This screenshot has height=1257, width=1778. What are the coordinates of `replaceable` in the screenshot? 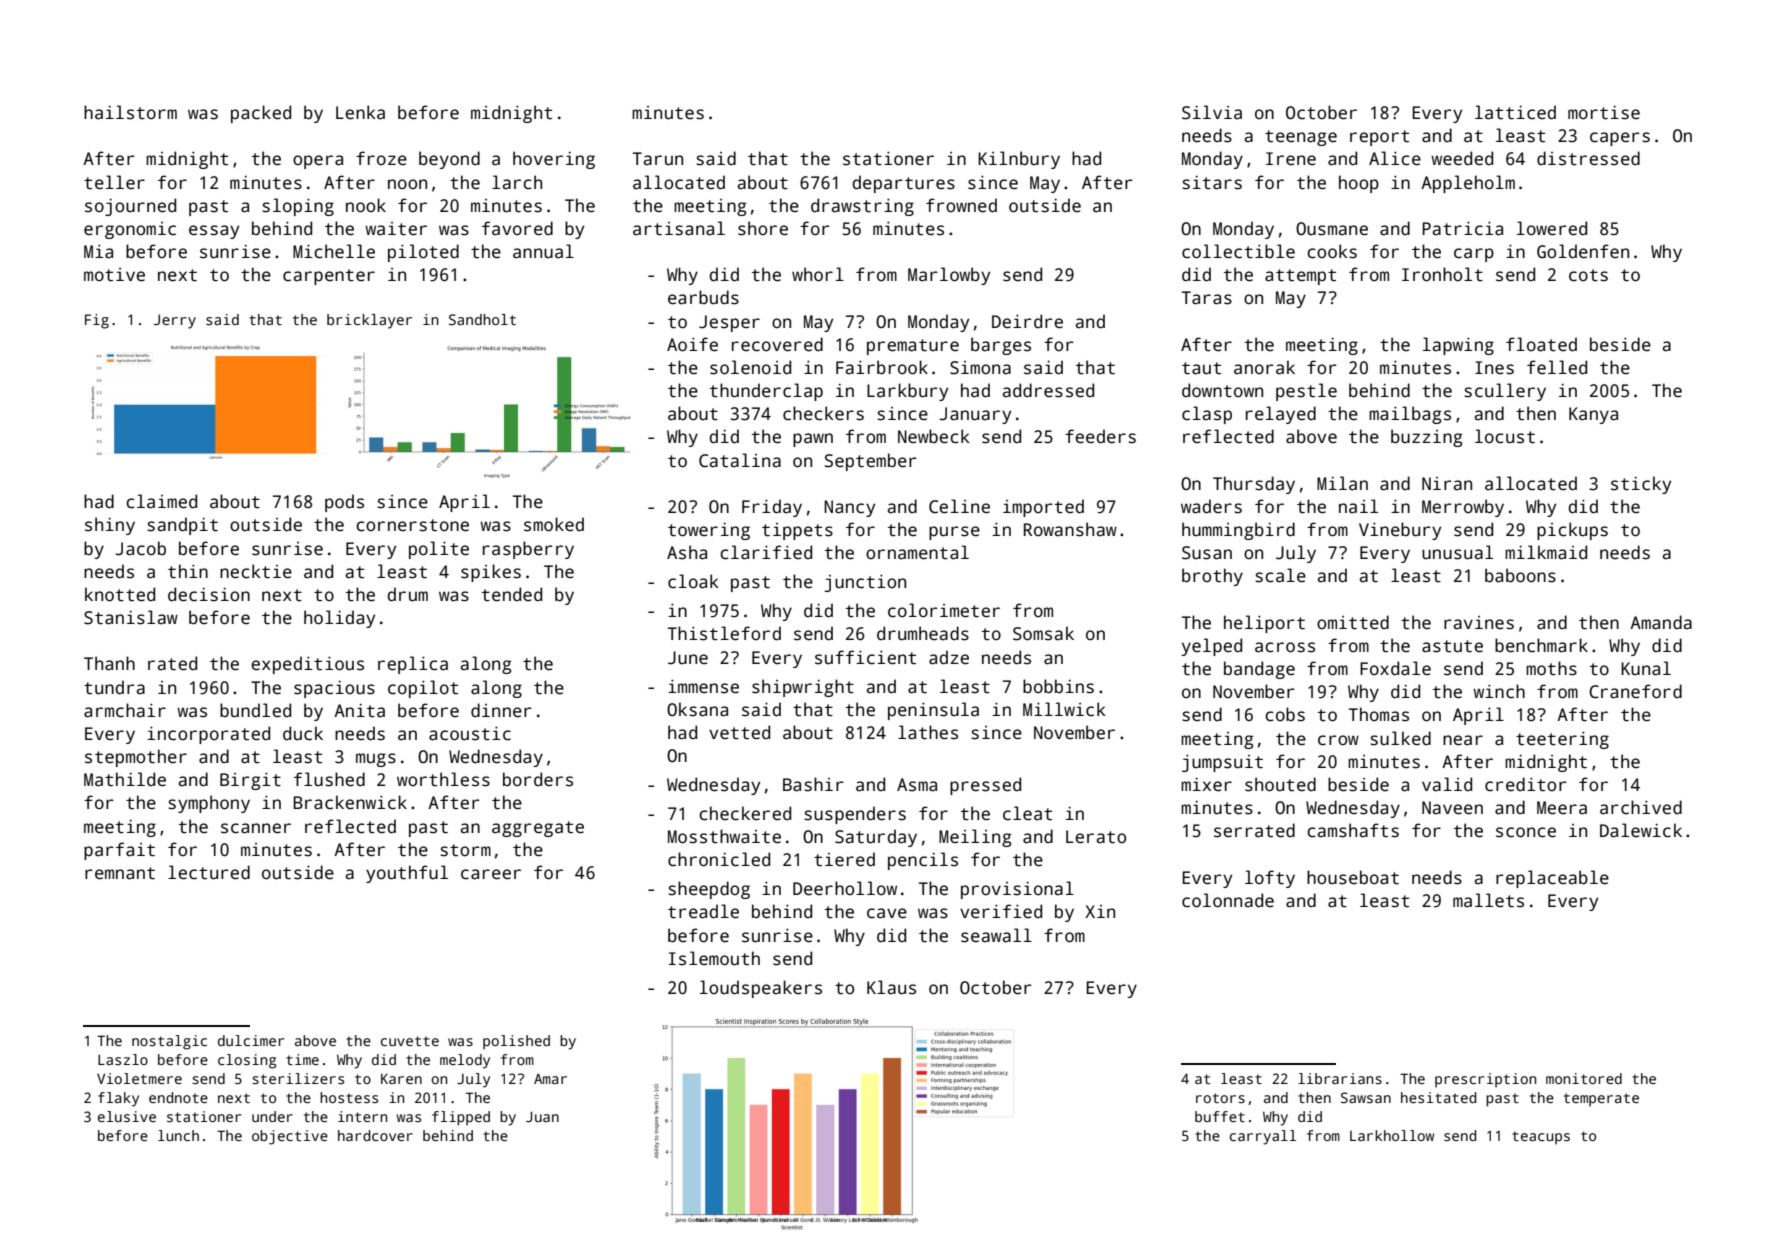 It's located at (1552, 879).
